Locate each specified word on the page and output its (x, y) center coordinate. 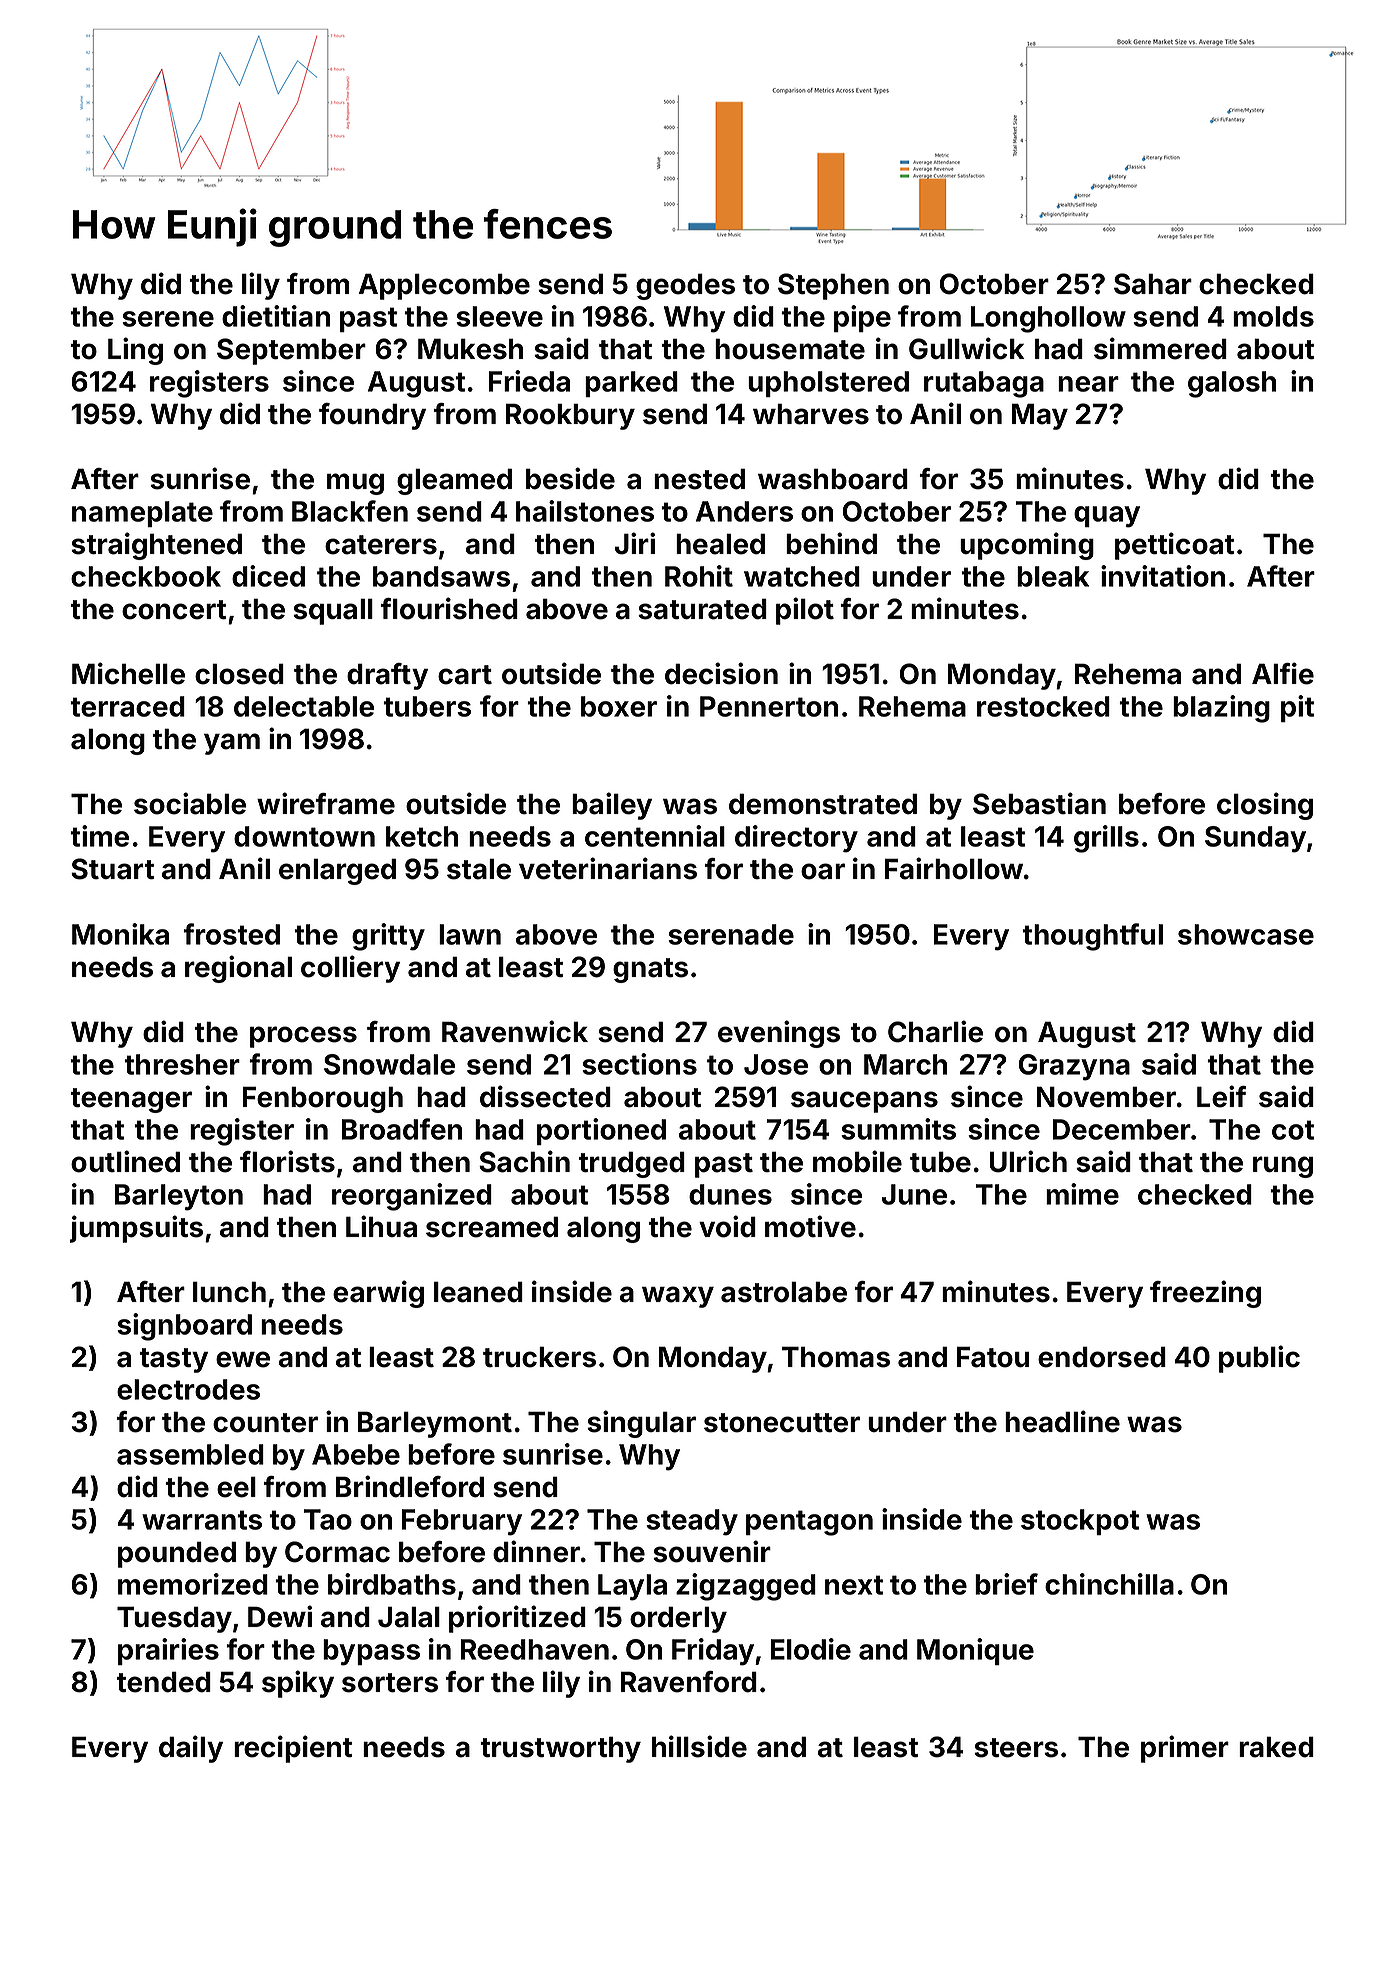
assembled (190, 1454)
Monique (975, 1651)
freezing (1205, 1294)
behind (831, 543)
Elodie (811, 1649)
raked (1276, 1747)
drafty (387, 676)
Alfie (1283, 673)
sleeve (499, 316)
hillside (699, 1746)
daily (191, 1749)
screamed (492, 1227)
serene (168, 319)
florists (287, 1161)
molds (1273, 316)
